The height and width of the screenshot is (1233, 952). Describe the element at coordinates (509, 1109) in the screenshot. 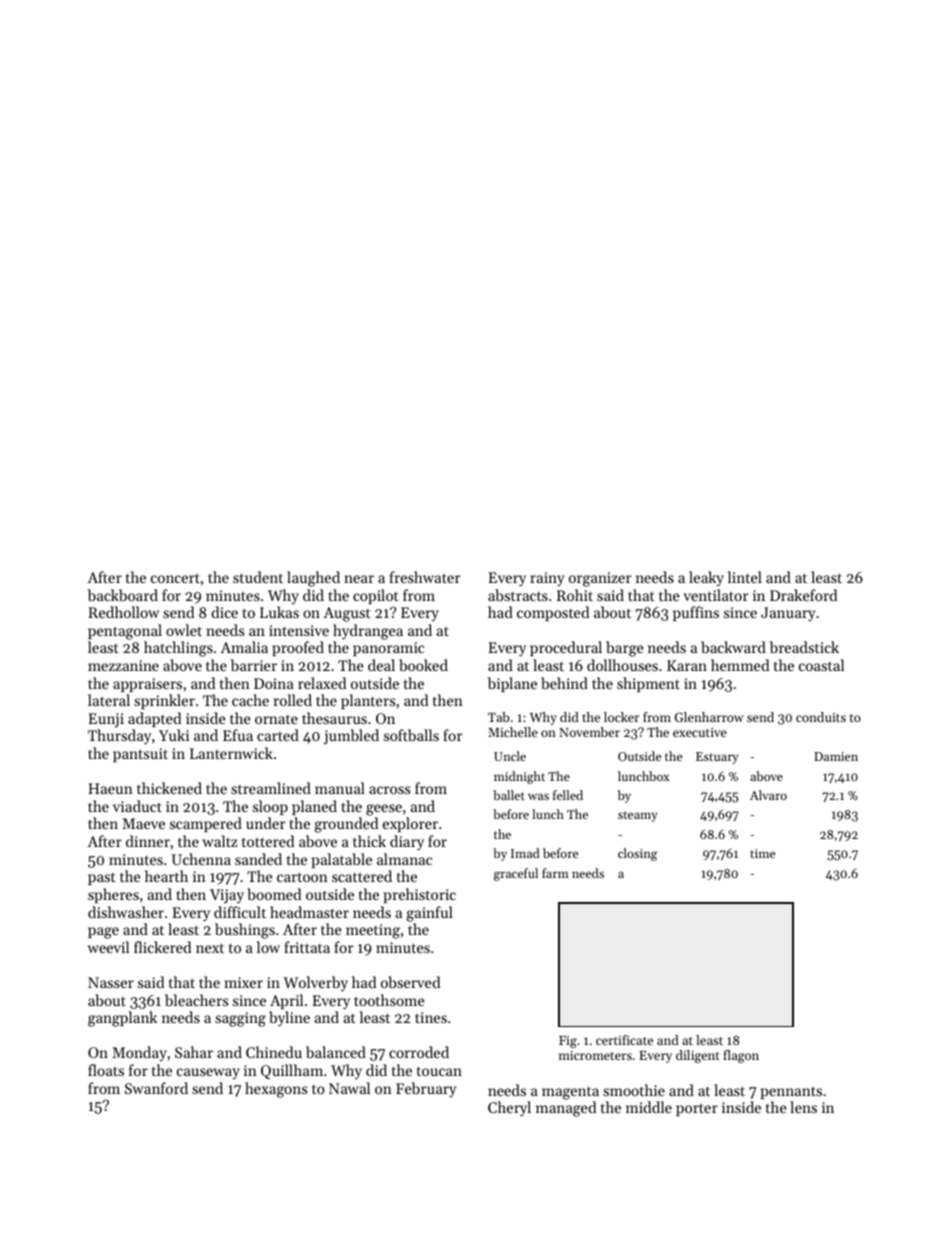

I see `Cheryl` at that location.
